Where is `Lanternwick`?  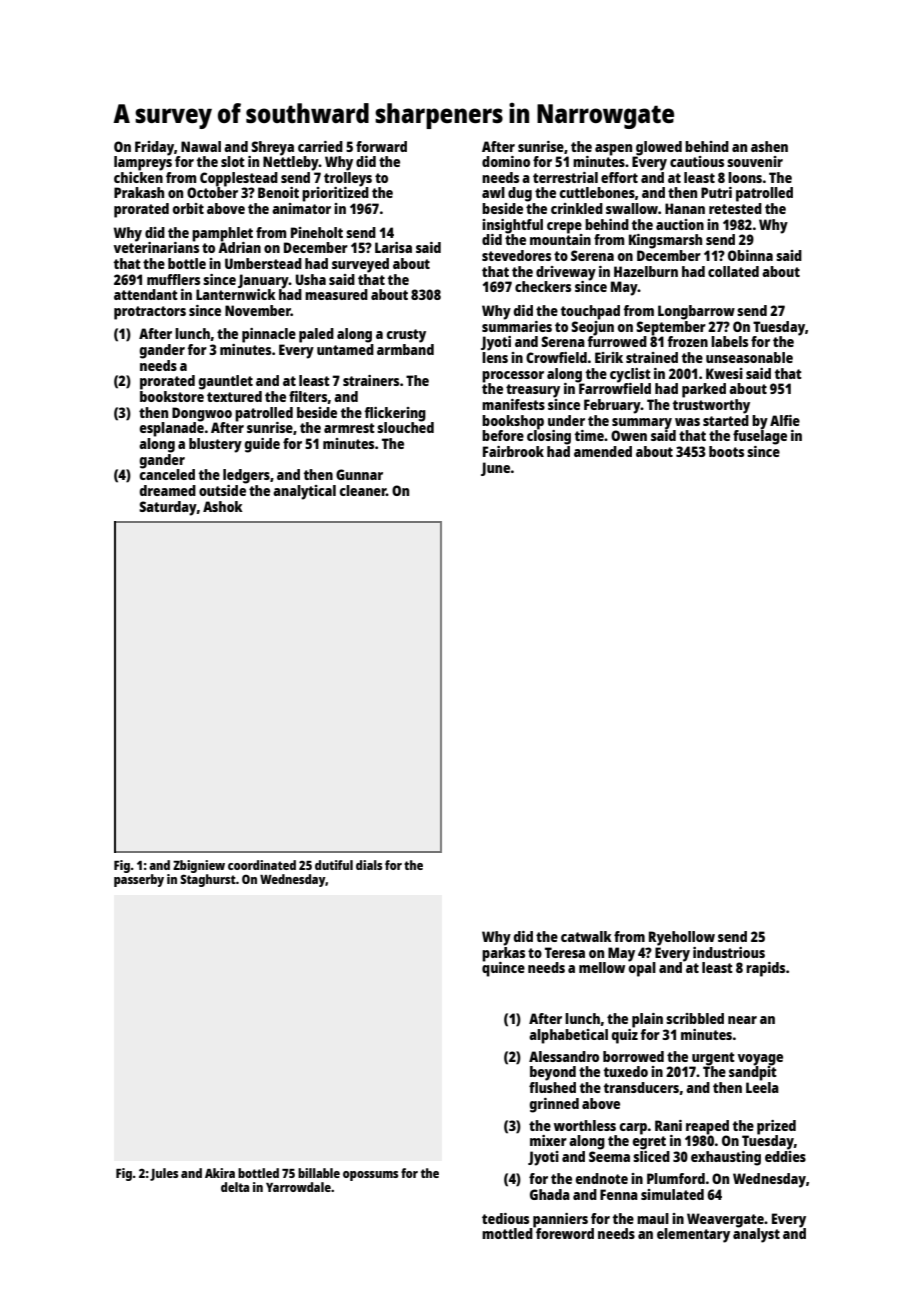 Lanternwick is located at coordinates (236, 294).
